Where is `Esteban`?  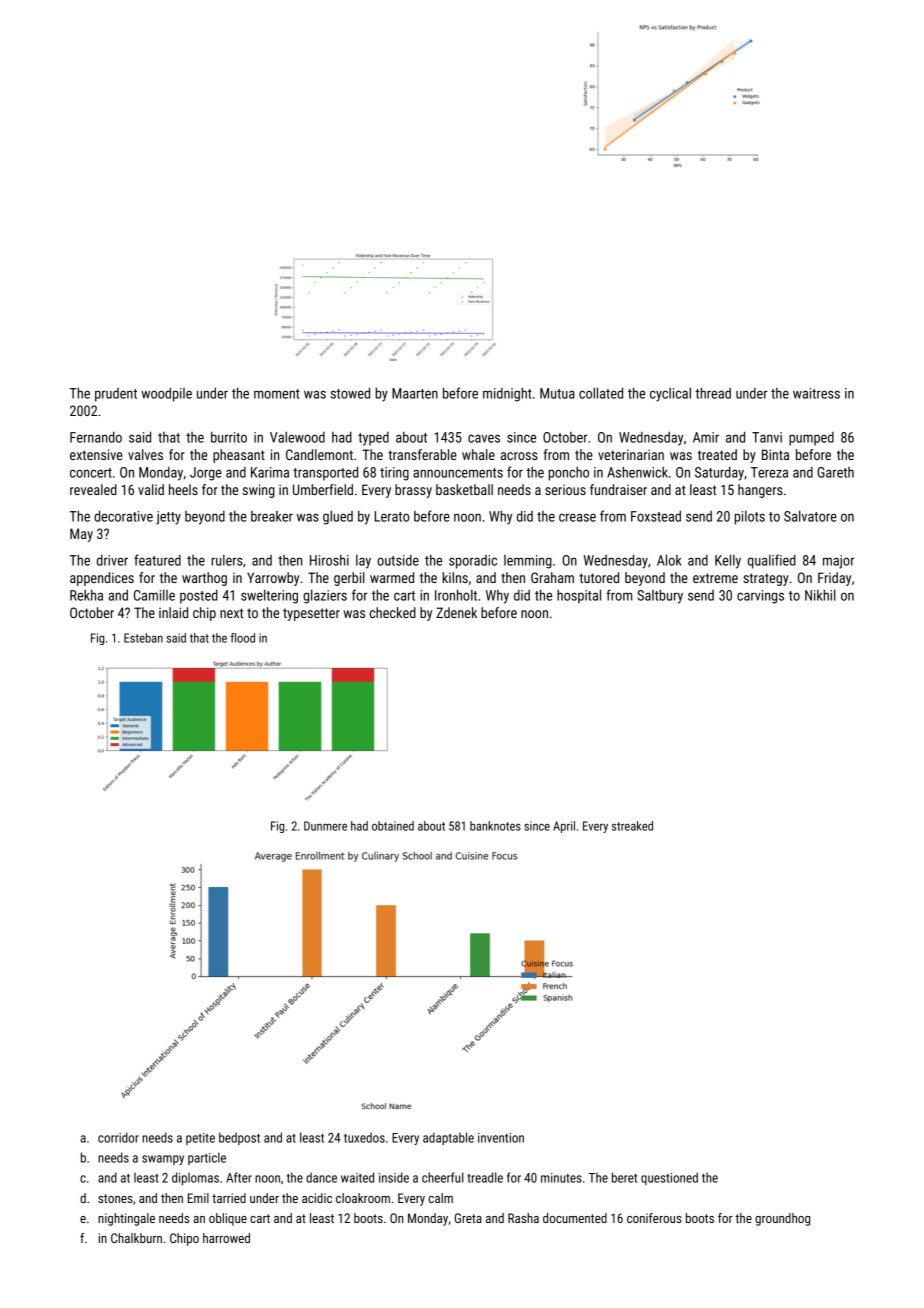
Esteban is located at coordinates (143, 638).
